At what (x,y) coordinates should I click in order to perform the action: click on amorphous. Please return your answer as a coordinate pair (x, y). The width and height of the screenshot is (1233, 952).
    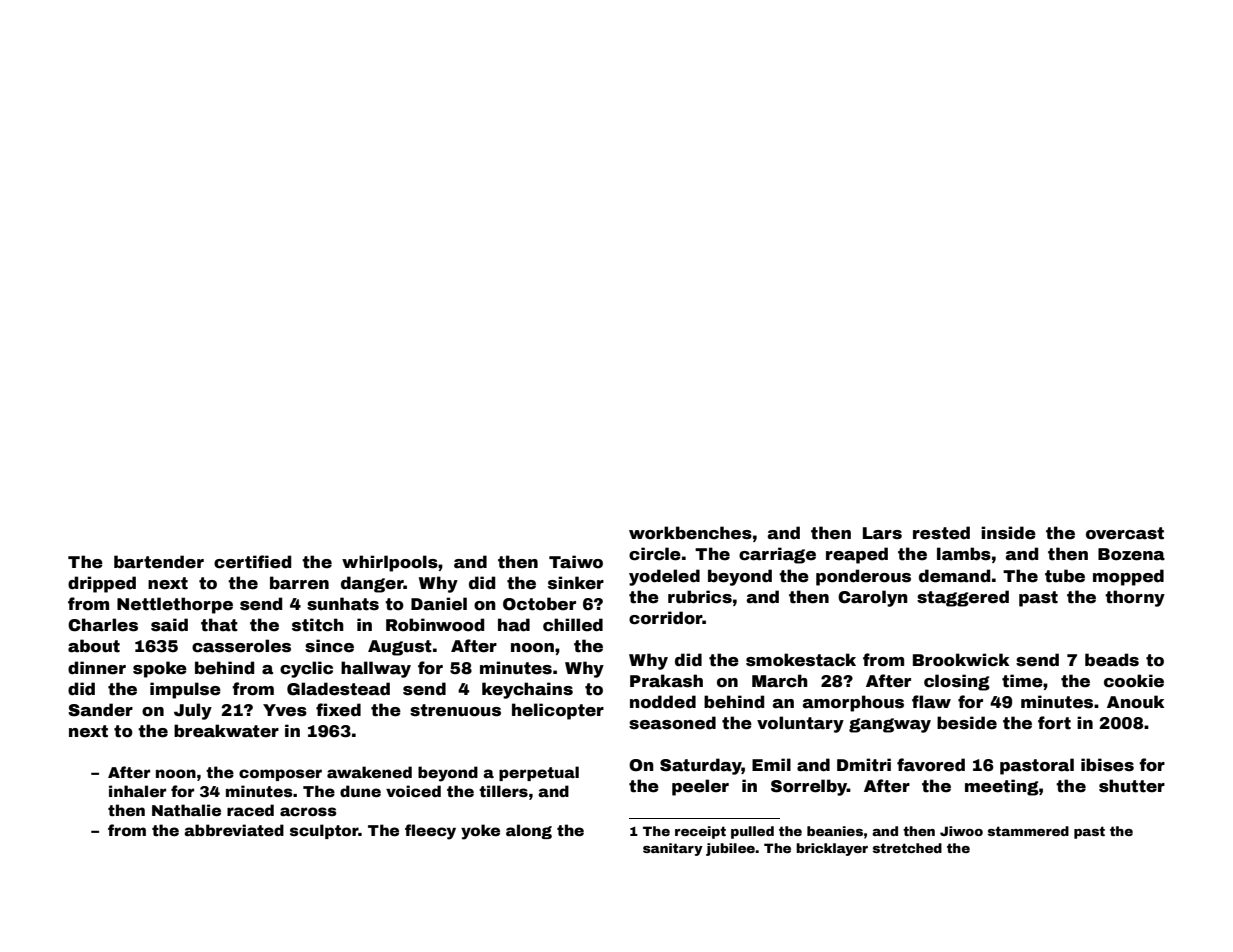
    Looking at the image, I should click on (853, 703).
